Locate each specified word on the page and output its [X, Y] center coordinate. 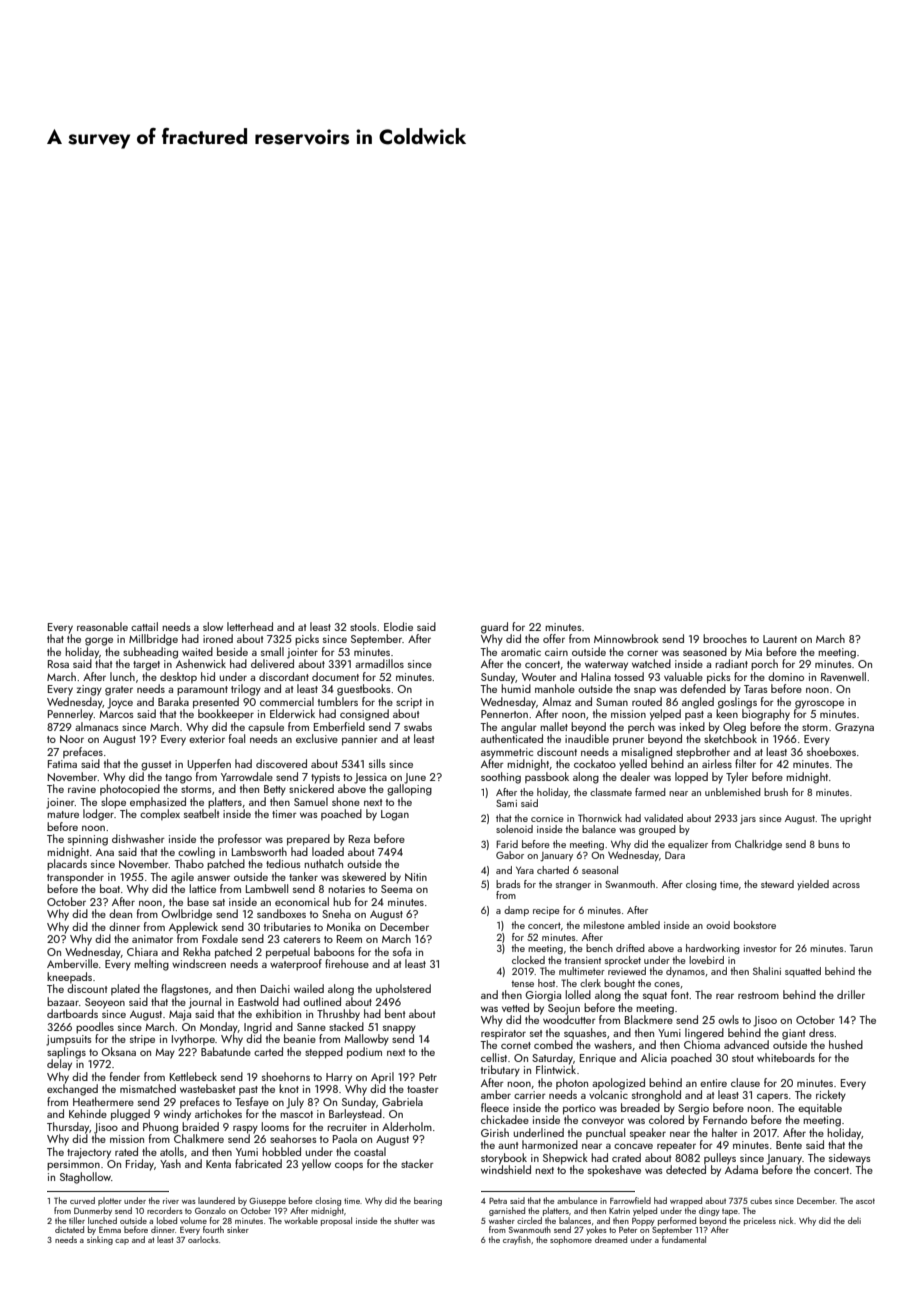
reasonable [102, 626]
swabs [418, 726]
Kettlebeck [193, 1076]
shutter [406, 1220]
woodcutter [569, 1019]
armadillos [379, 663]
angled [698, 703]
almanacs [97, 726]
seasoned [705, 651]
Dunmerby [93, 1211]
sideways [850, 1159]
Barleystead [355, 1115]
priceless [760, 1221]
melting [151, 965]
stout [743, 1058]
